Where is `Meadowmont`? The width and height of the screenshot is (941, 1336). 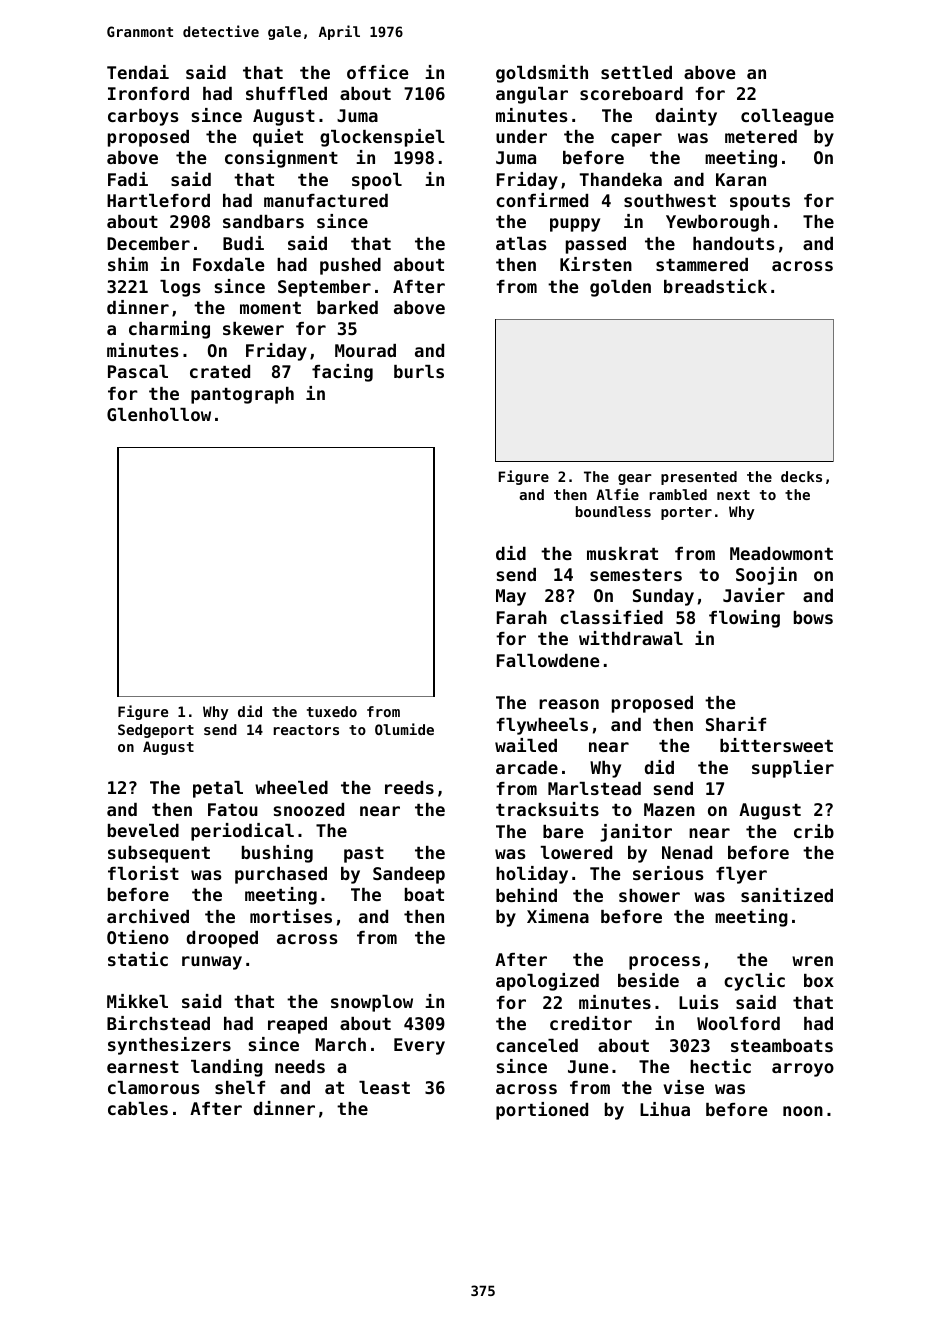 Meadowmont is located at coordinates (781, 553).
